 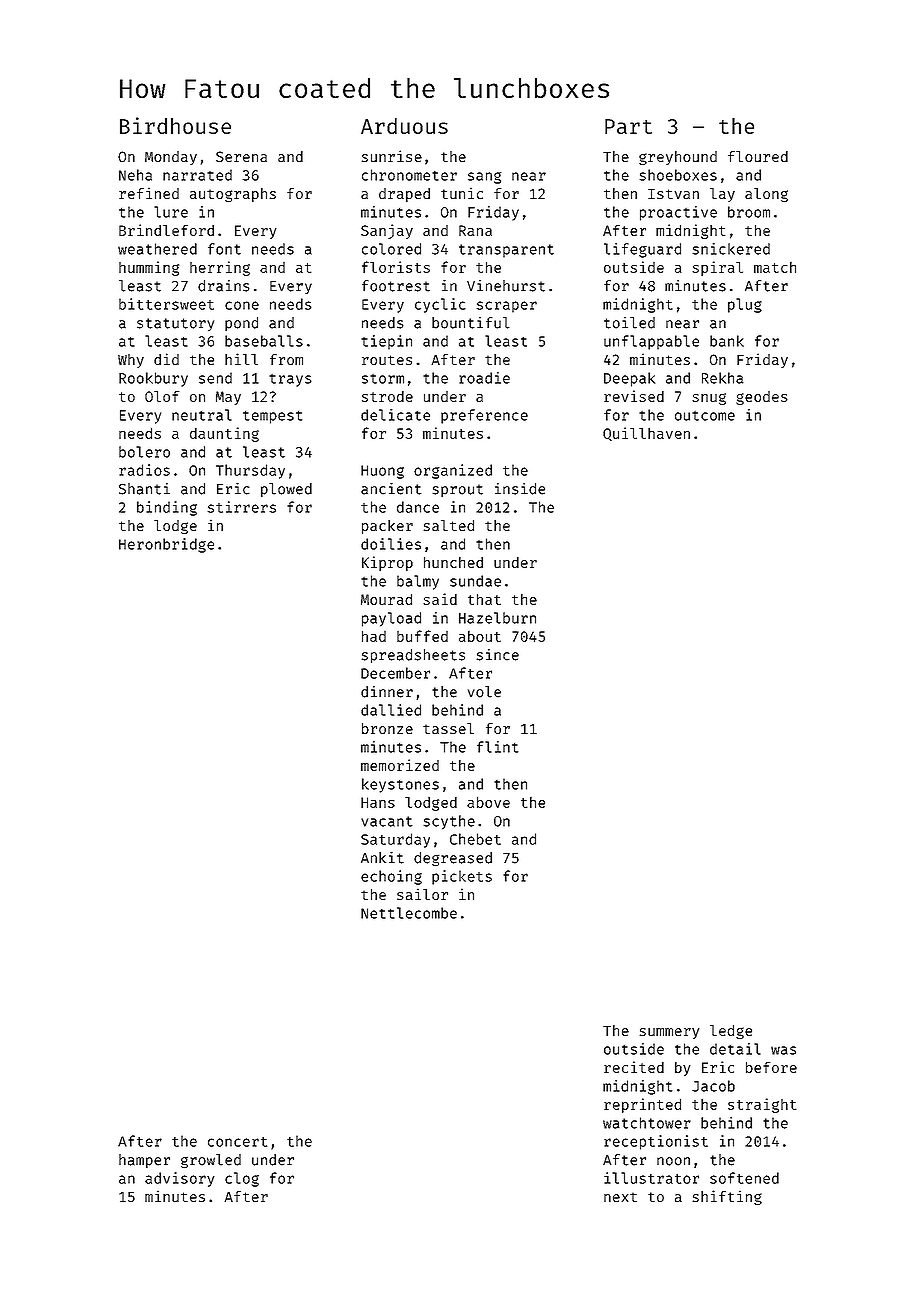 What do you see at coordinates (620, 1197) in the page?
I see `next` at bounding box center [620, 1197].
